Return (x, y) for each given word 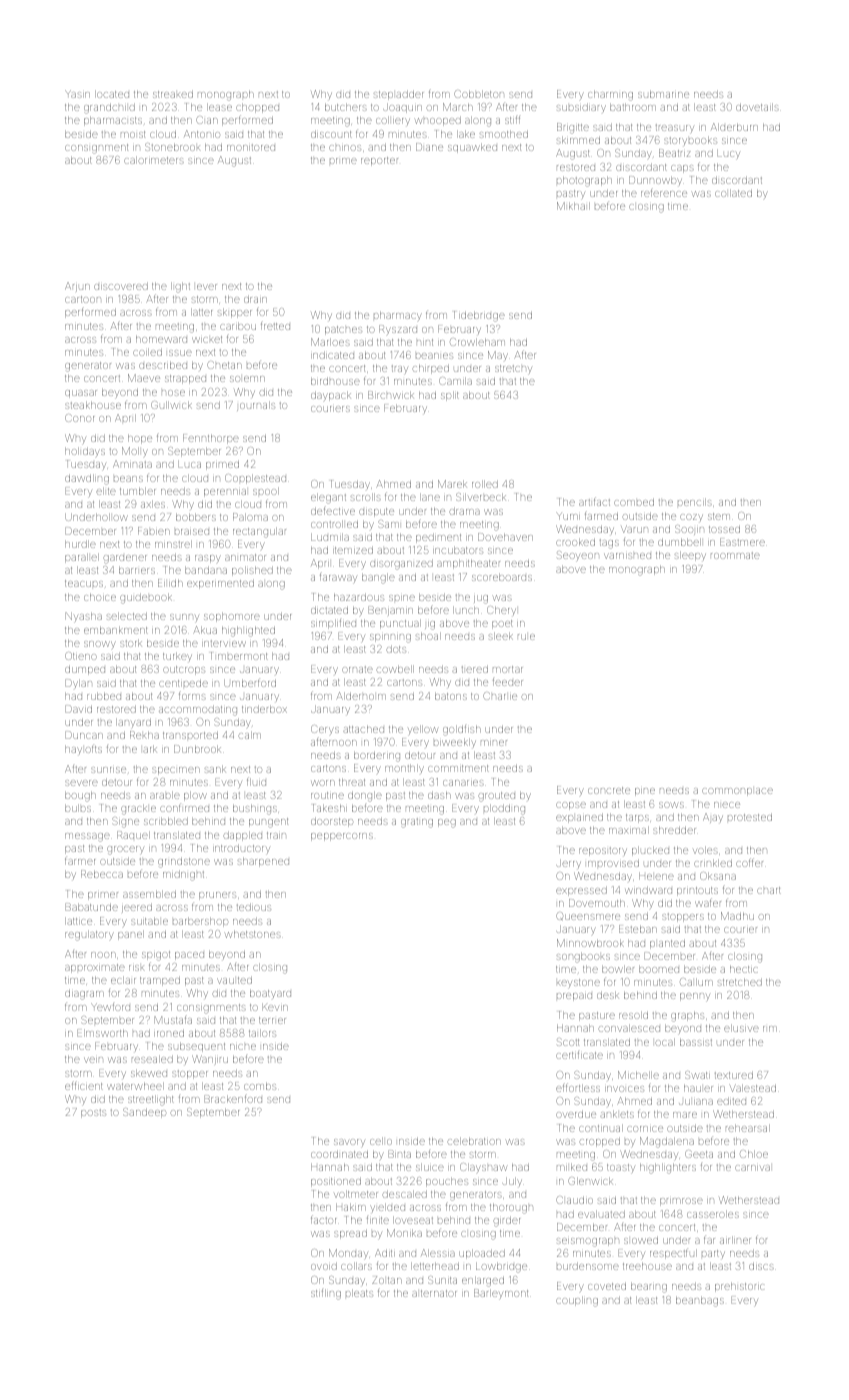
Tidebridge (479, 316)
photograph (584, 181)
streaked (173, 94)
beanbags (700, 1301)
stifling (326, 1294)
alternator (434, 1293)
